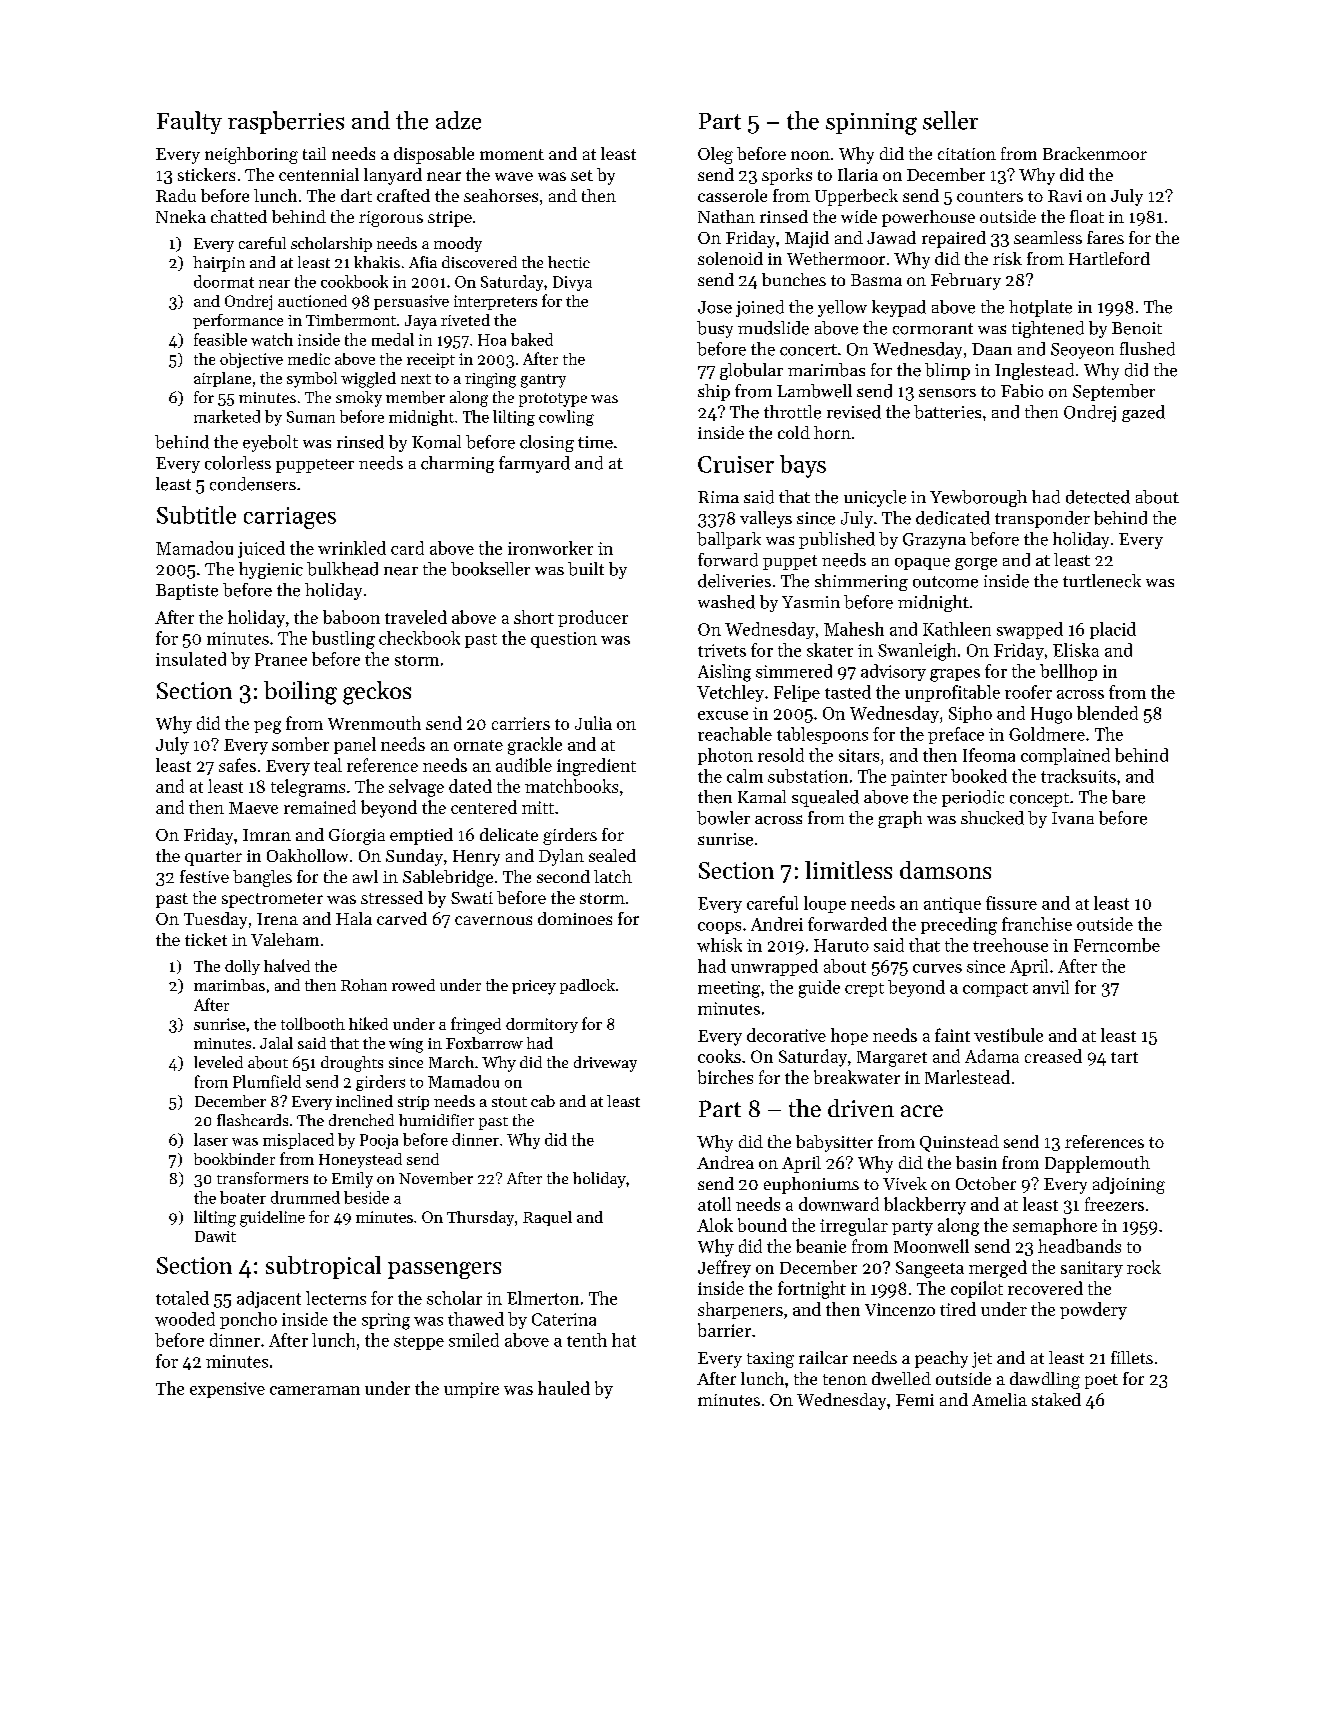 The width and height of the document is (1338, 1731). What do you see at coordinates (227, 1390) in the document?
I see `expensive` at bounding box center [227, 1390].
